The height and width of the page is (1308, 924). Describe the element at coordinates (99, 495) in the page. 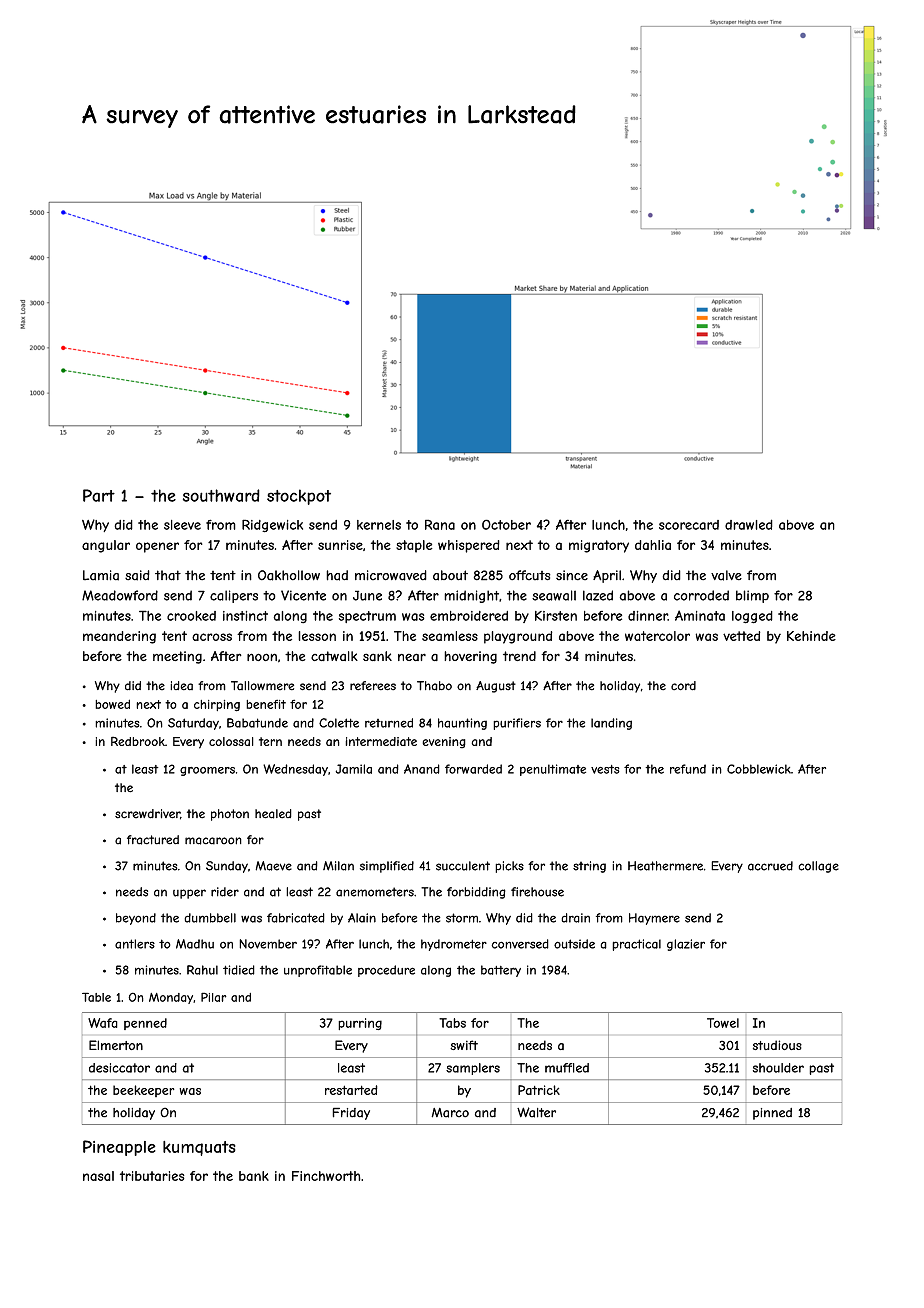

I see `Part` at that location.
